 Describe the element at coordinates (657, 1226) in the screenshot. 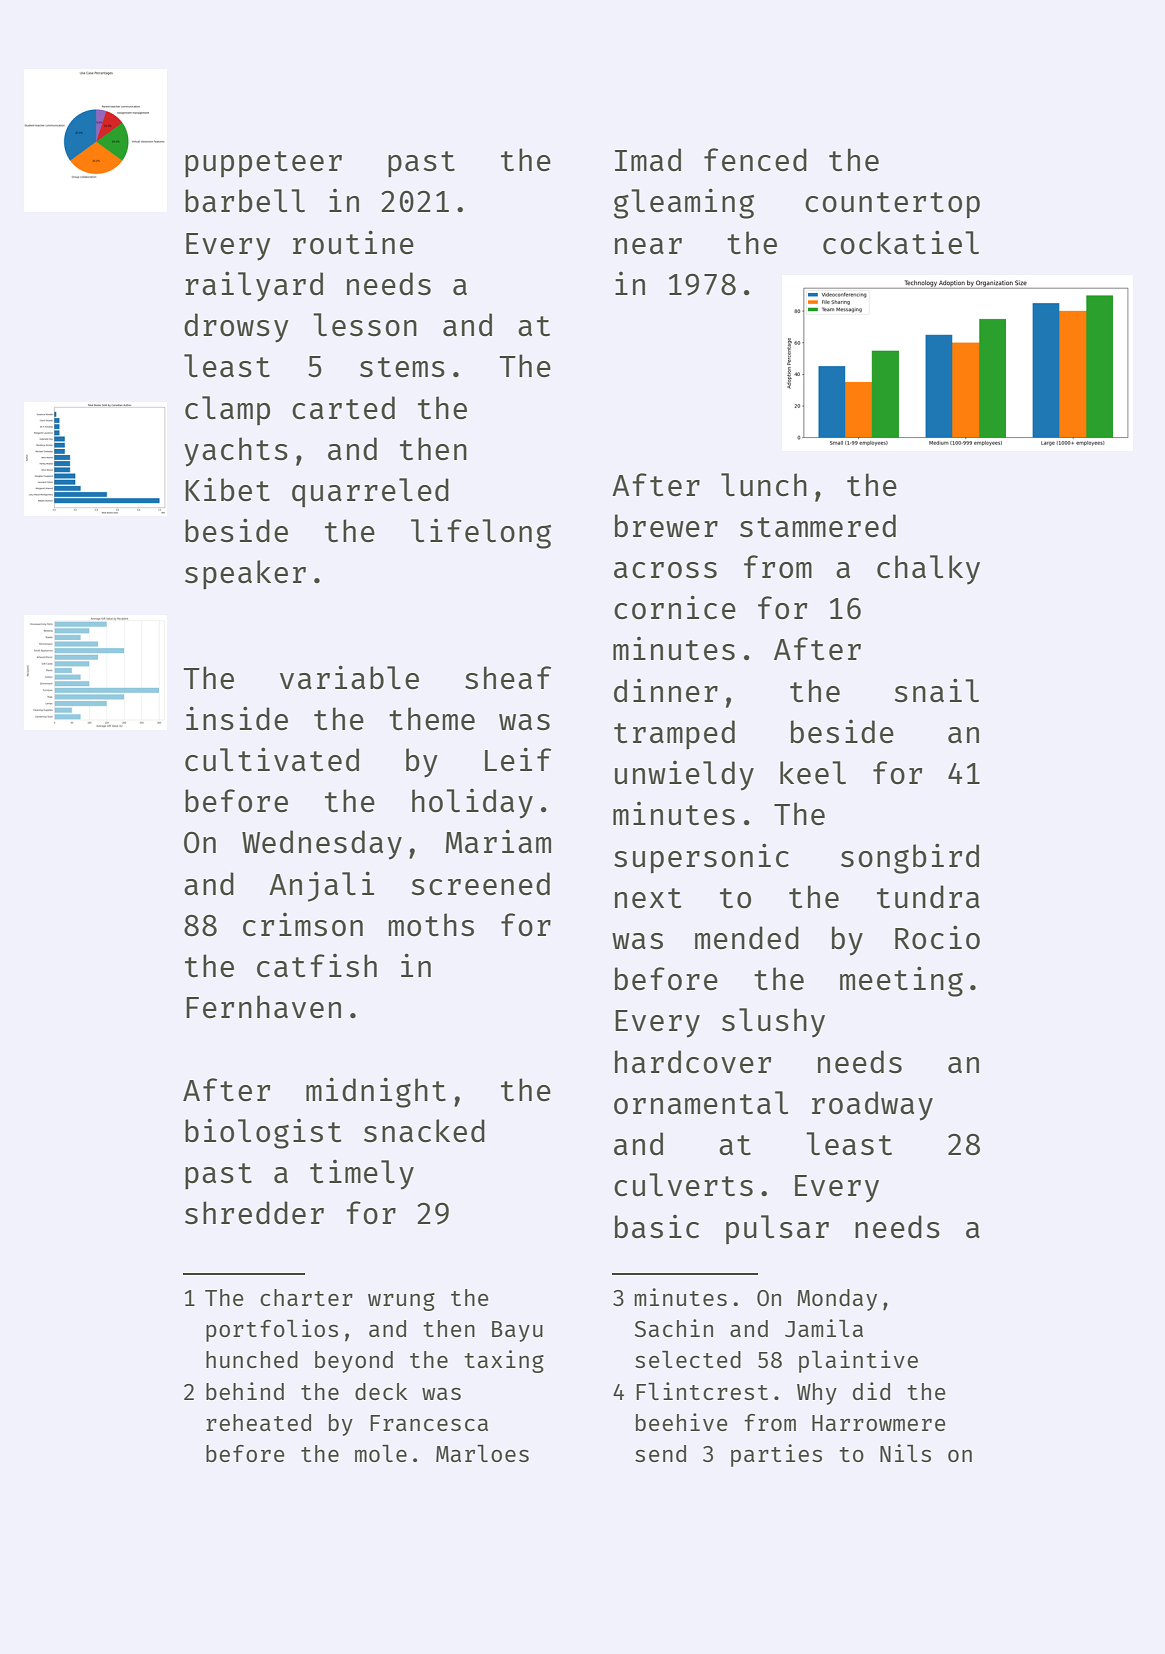

I see `basic` at that location.
